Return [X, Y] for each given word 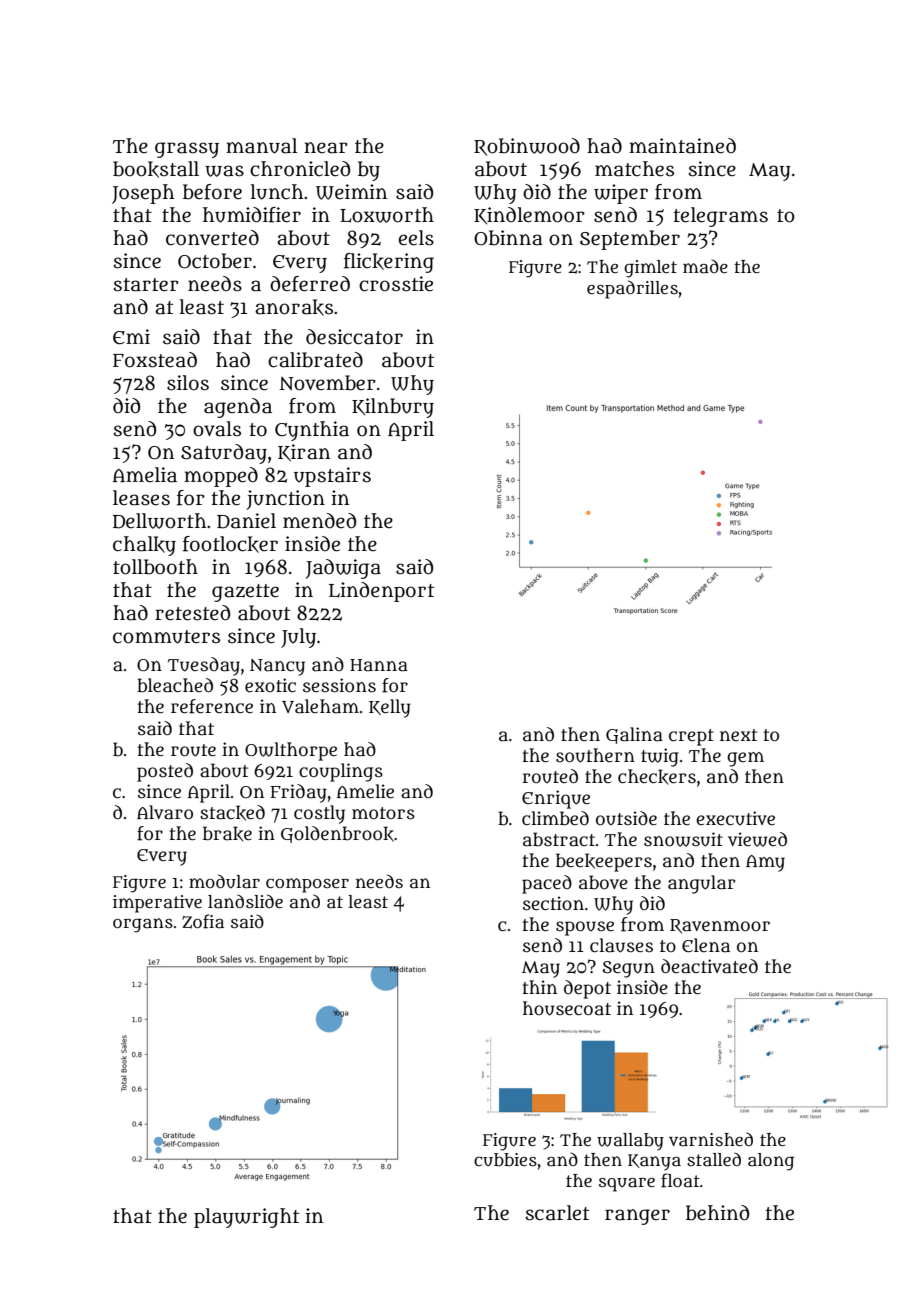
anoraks [294, 307]
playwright [247, 1218]
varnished [711, 1139]
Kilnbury [393, 408]
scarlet [558, 1213]
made [705, 266]
